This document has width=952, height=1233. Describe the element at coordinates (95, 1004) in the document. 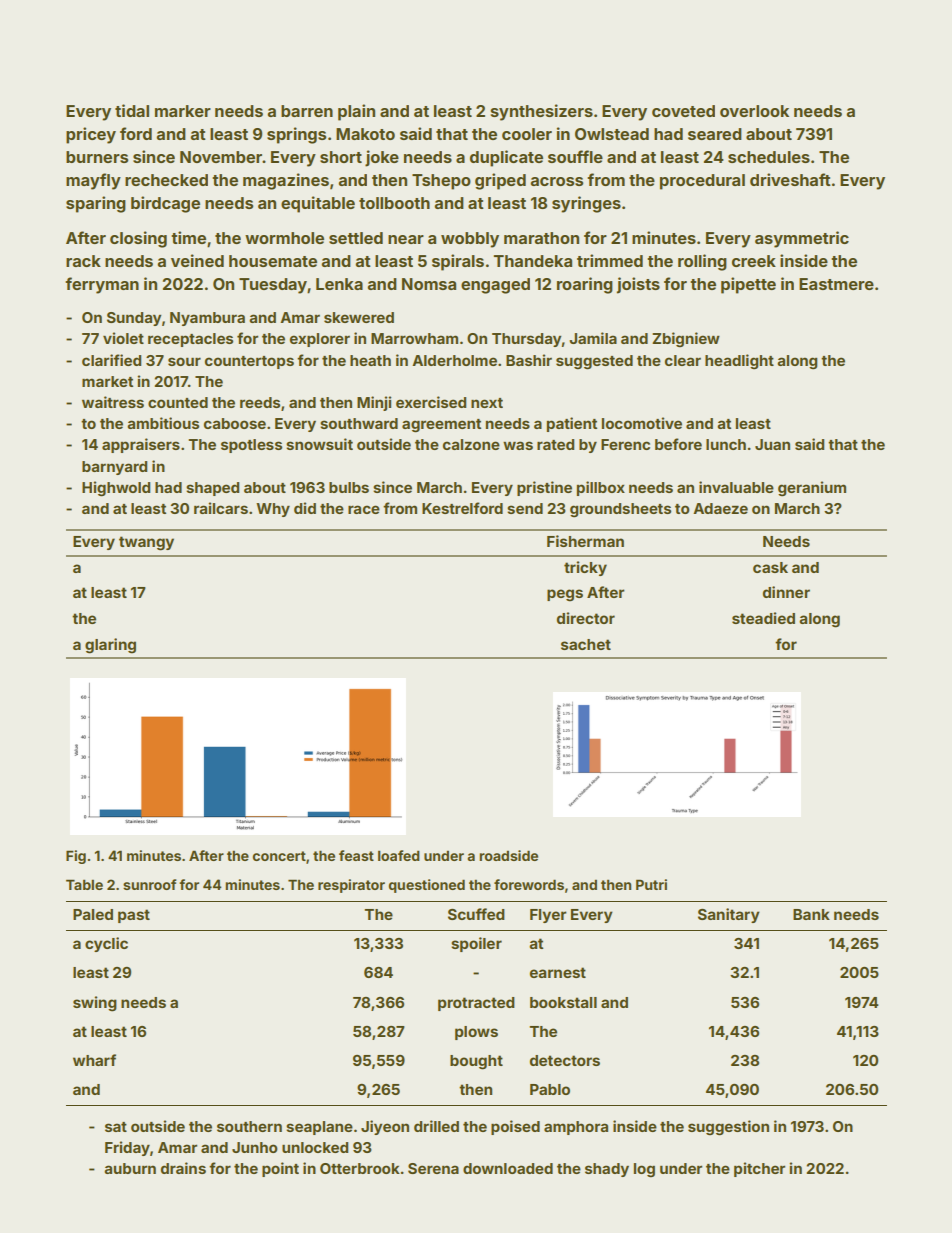

I see `swing` at that location.
